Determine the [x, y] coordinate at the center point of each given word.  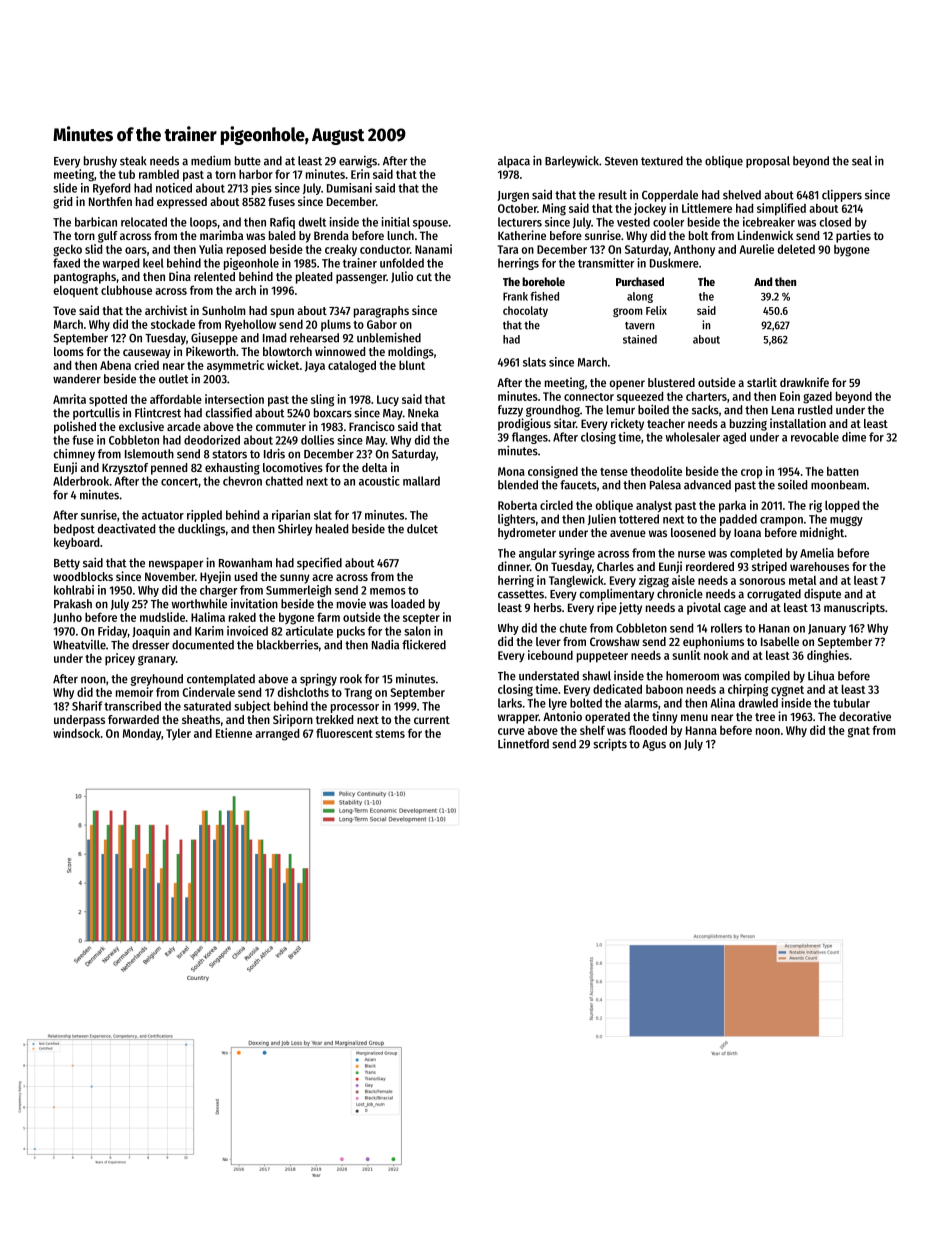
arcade [184, 426]
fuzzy [510, 411]
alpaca [514, 162]
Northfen [110, 201]
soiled [792, 485]
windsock [76, 733]
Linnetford [523, 743]
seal [862, 161]
